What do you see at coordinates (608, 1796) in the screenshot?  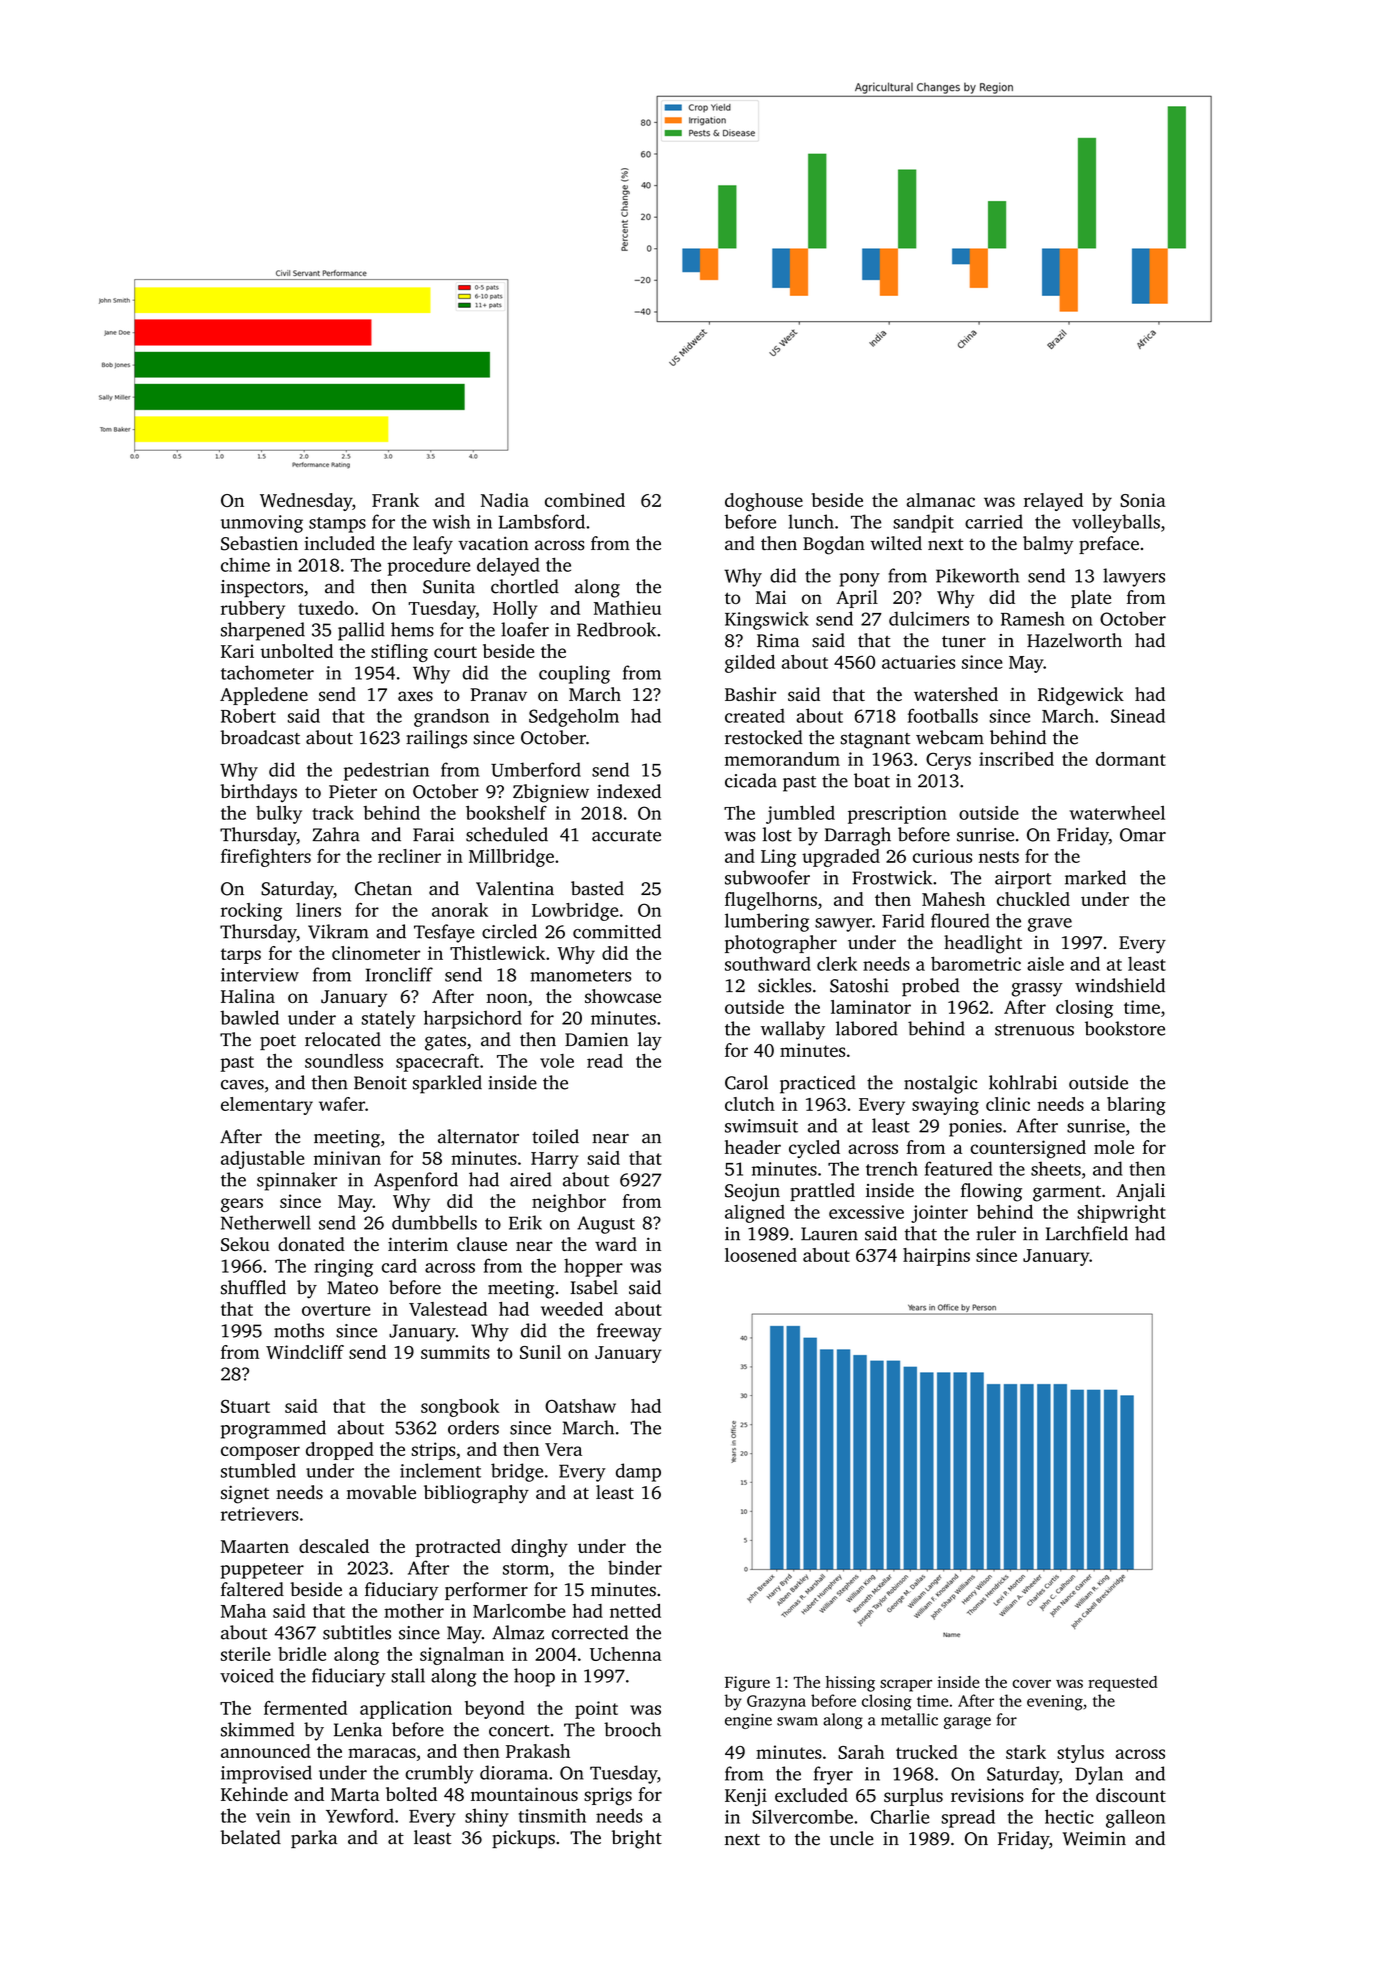 I see `sprigs` at bounding box center [608, 1796].
